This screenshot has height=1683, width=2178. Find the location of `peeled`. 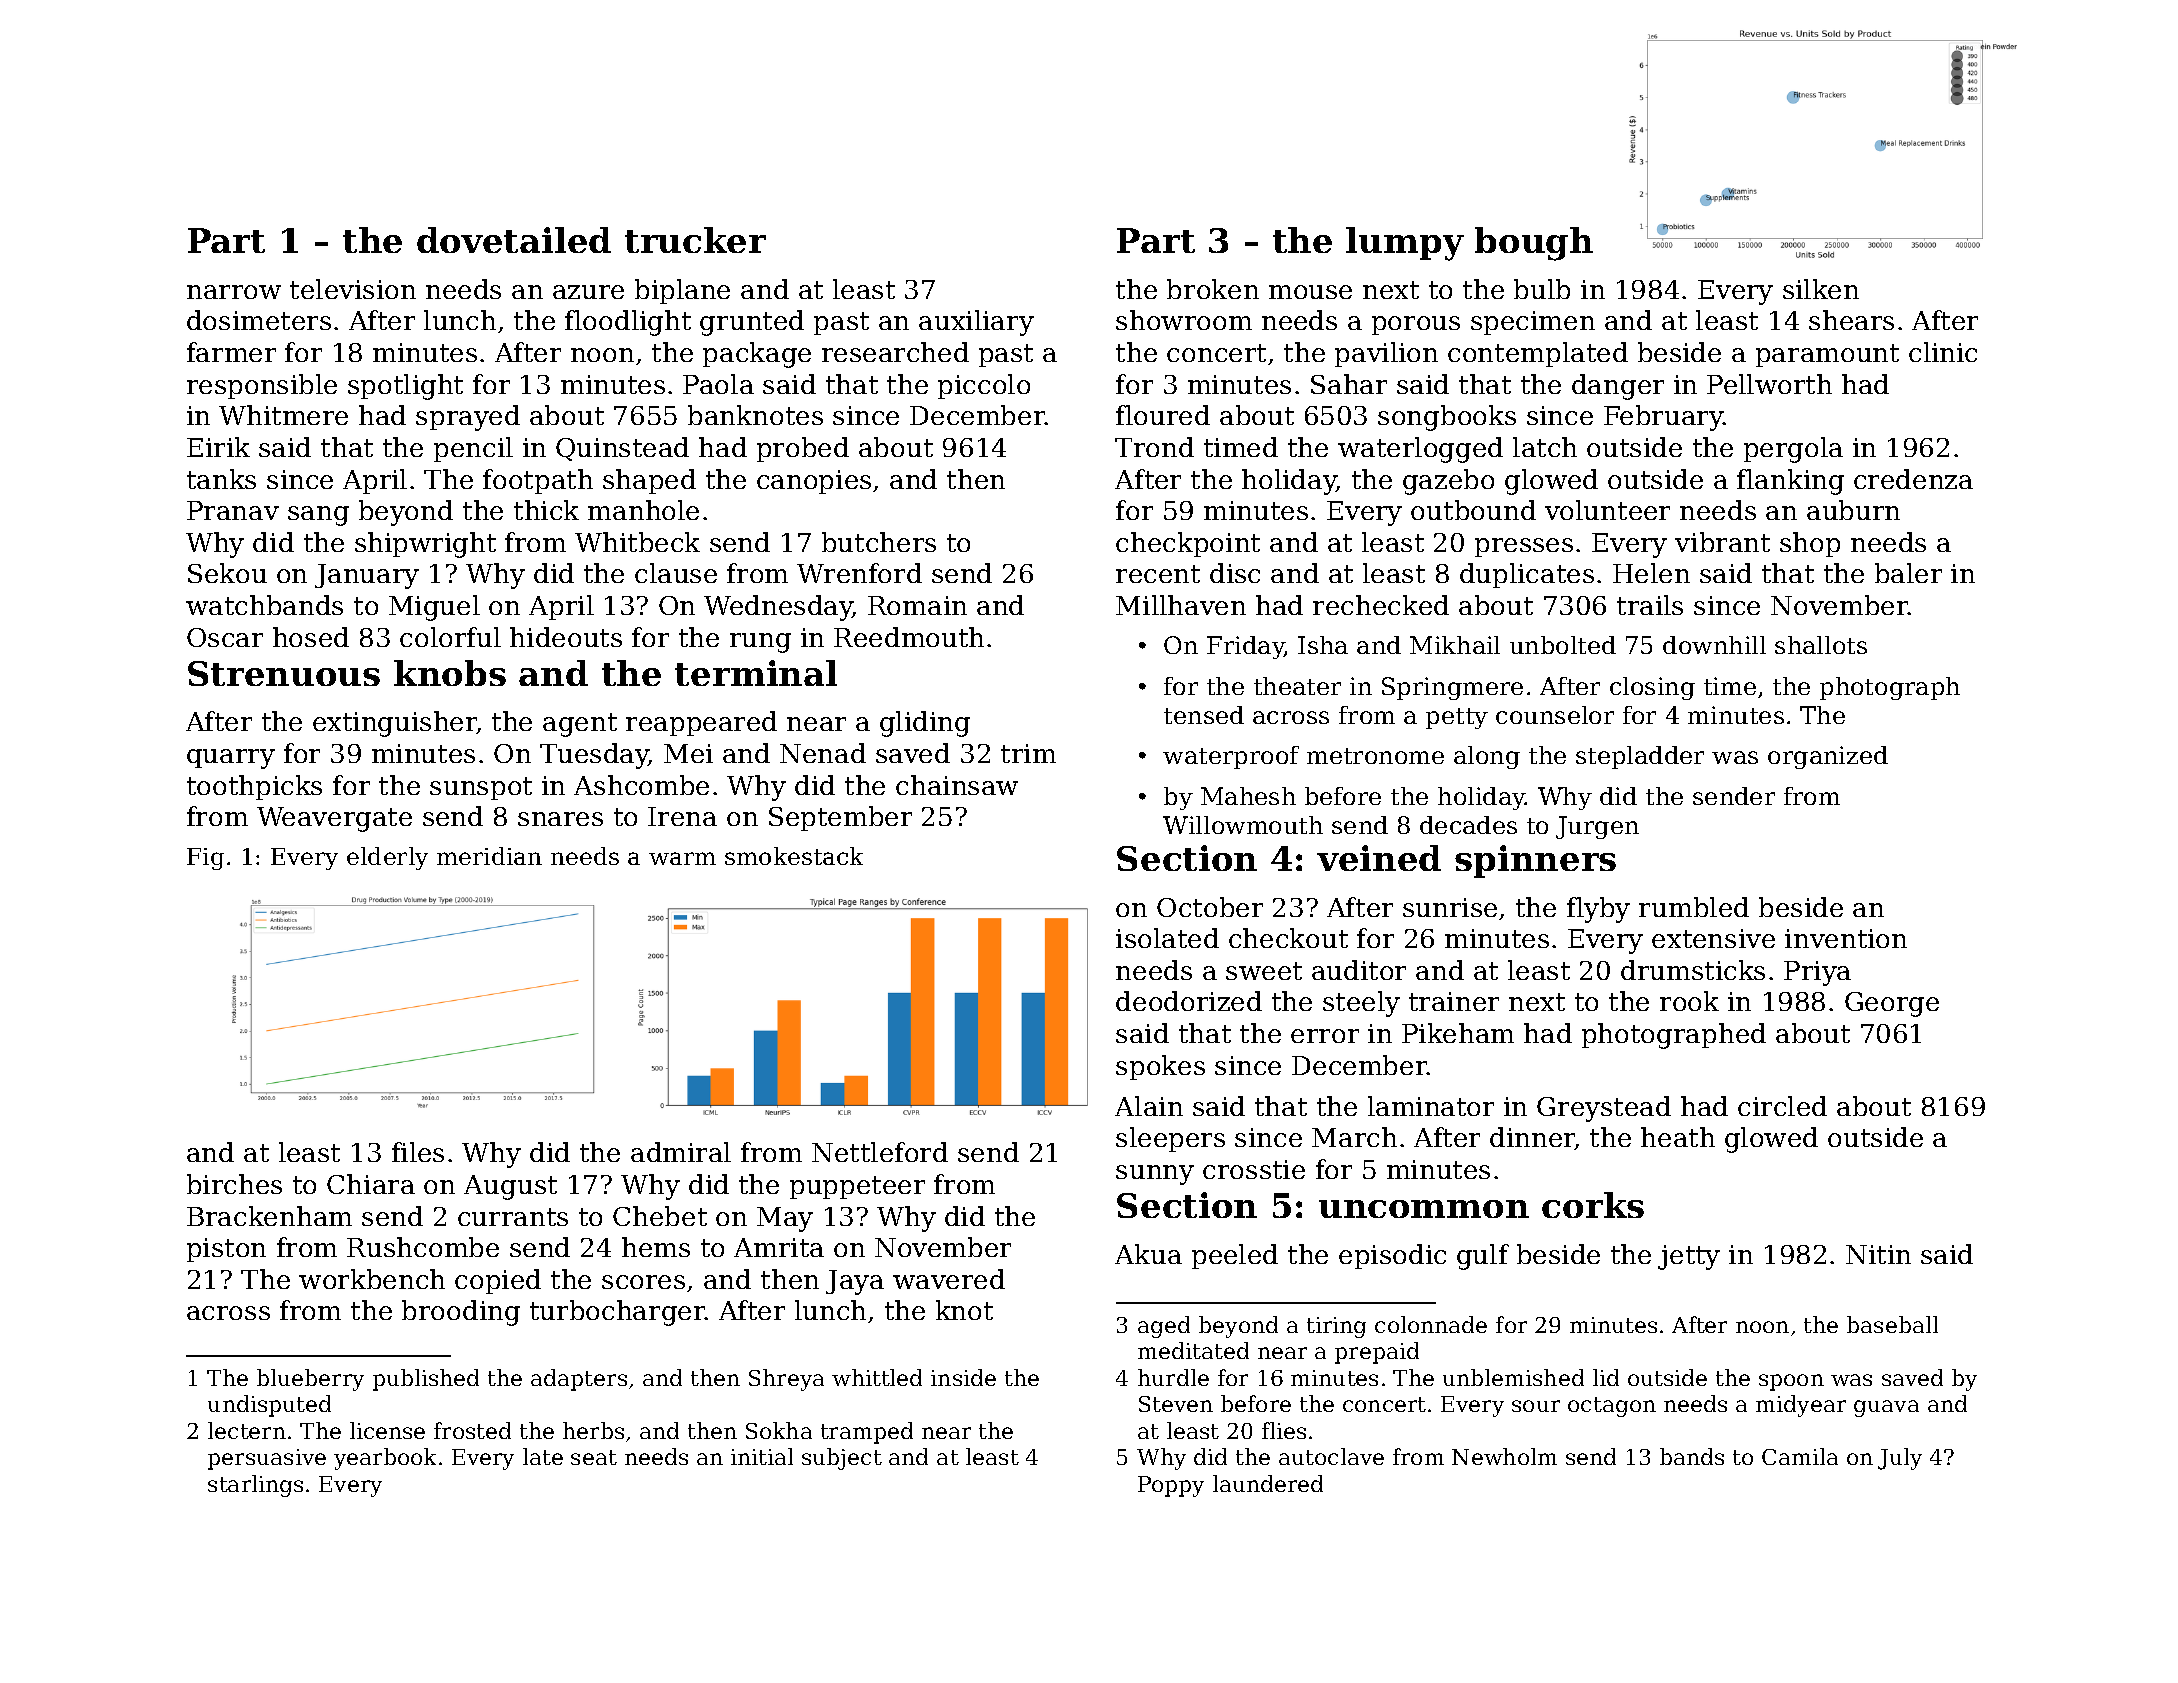

peeled is located at coordinates (1235, 1256).
